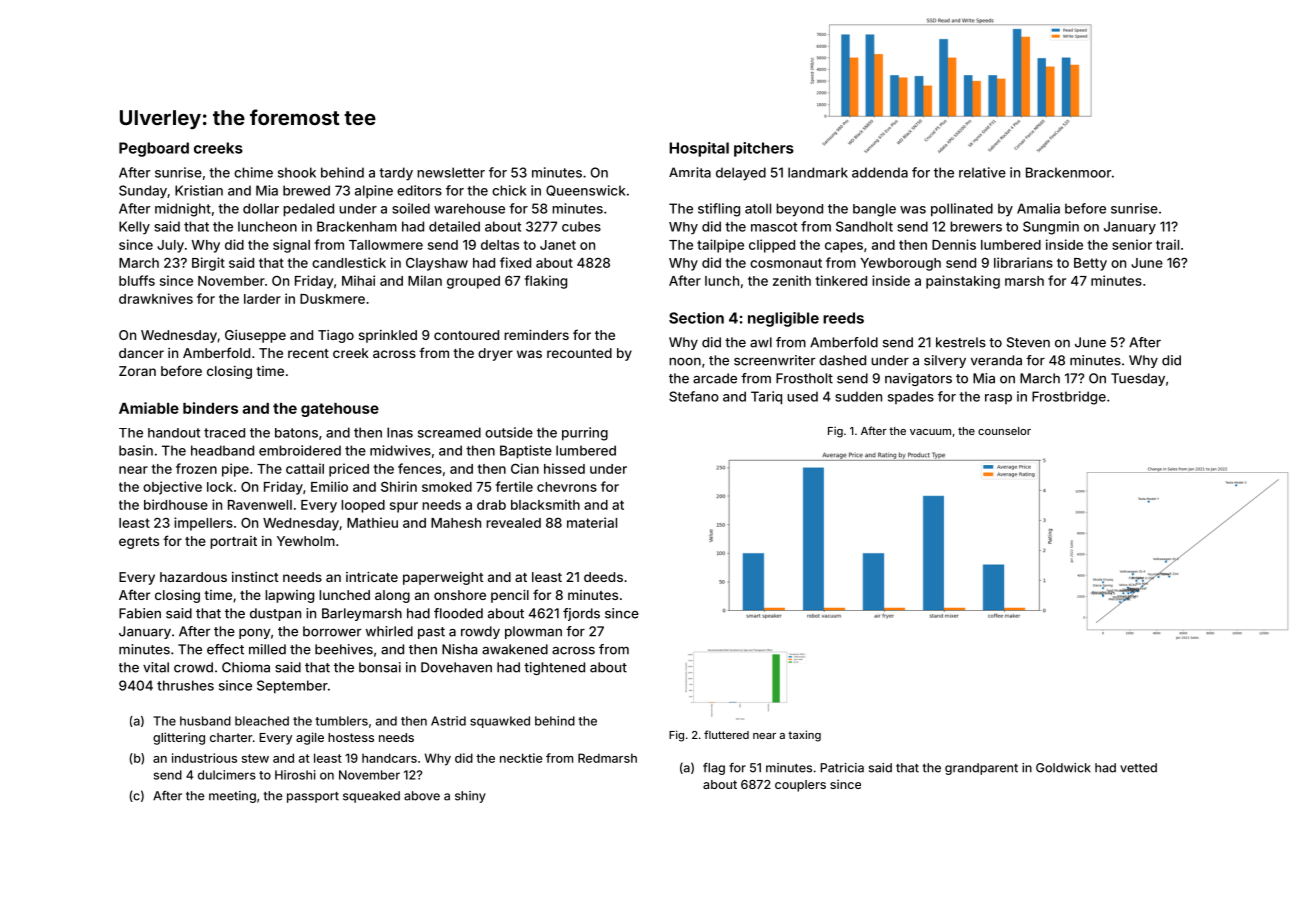 This screenshot has width=1308, height=924. What do you see at coordinates (558, 245) in the screenshot?
I see `Janet` at bounding box center [558, 245].
